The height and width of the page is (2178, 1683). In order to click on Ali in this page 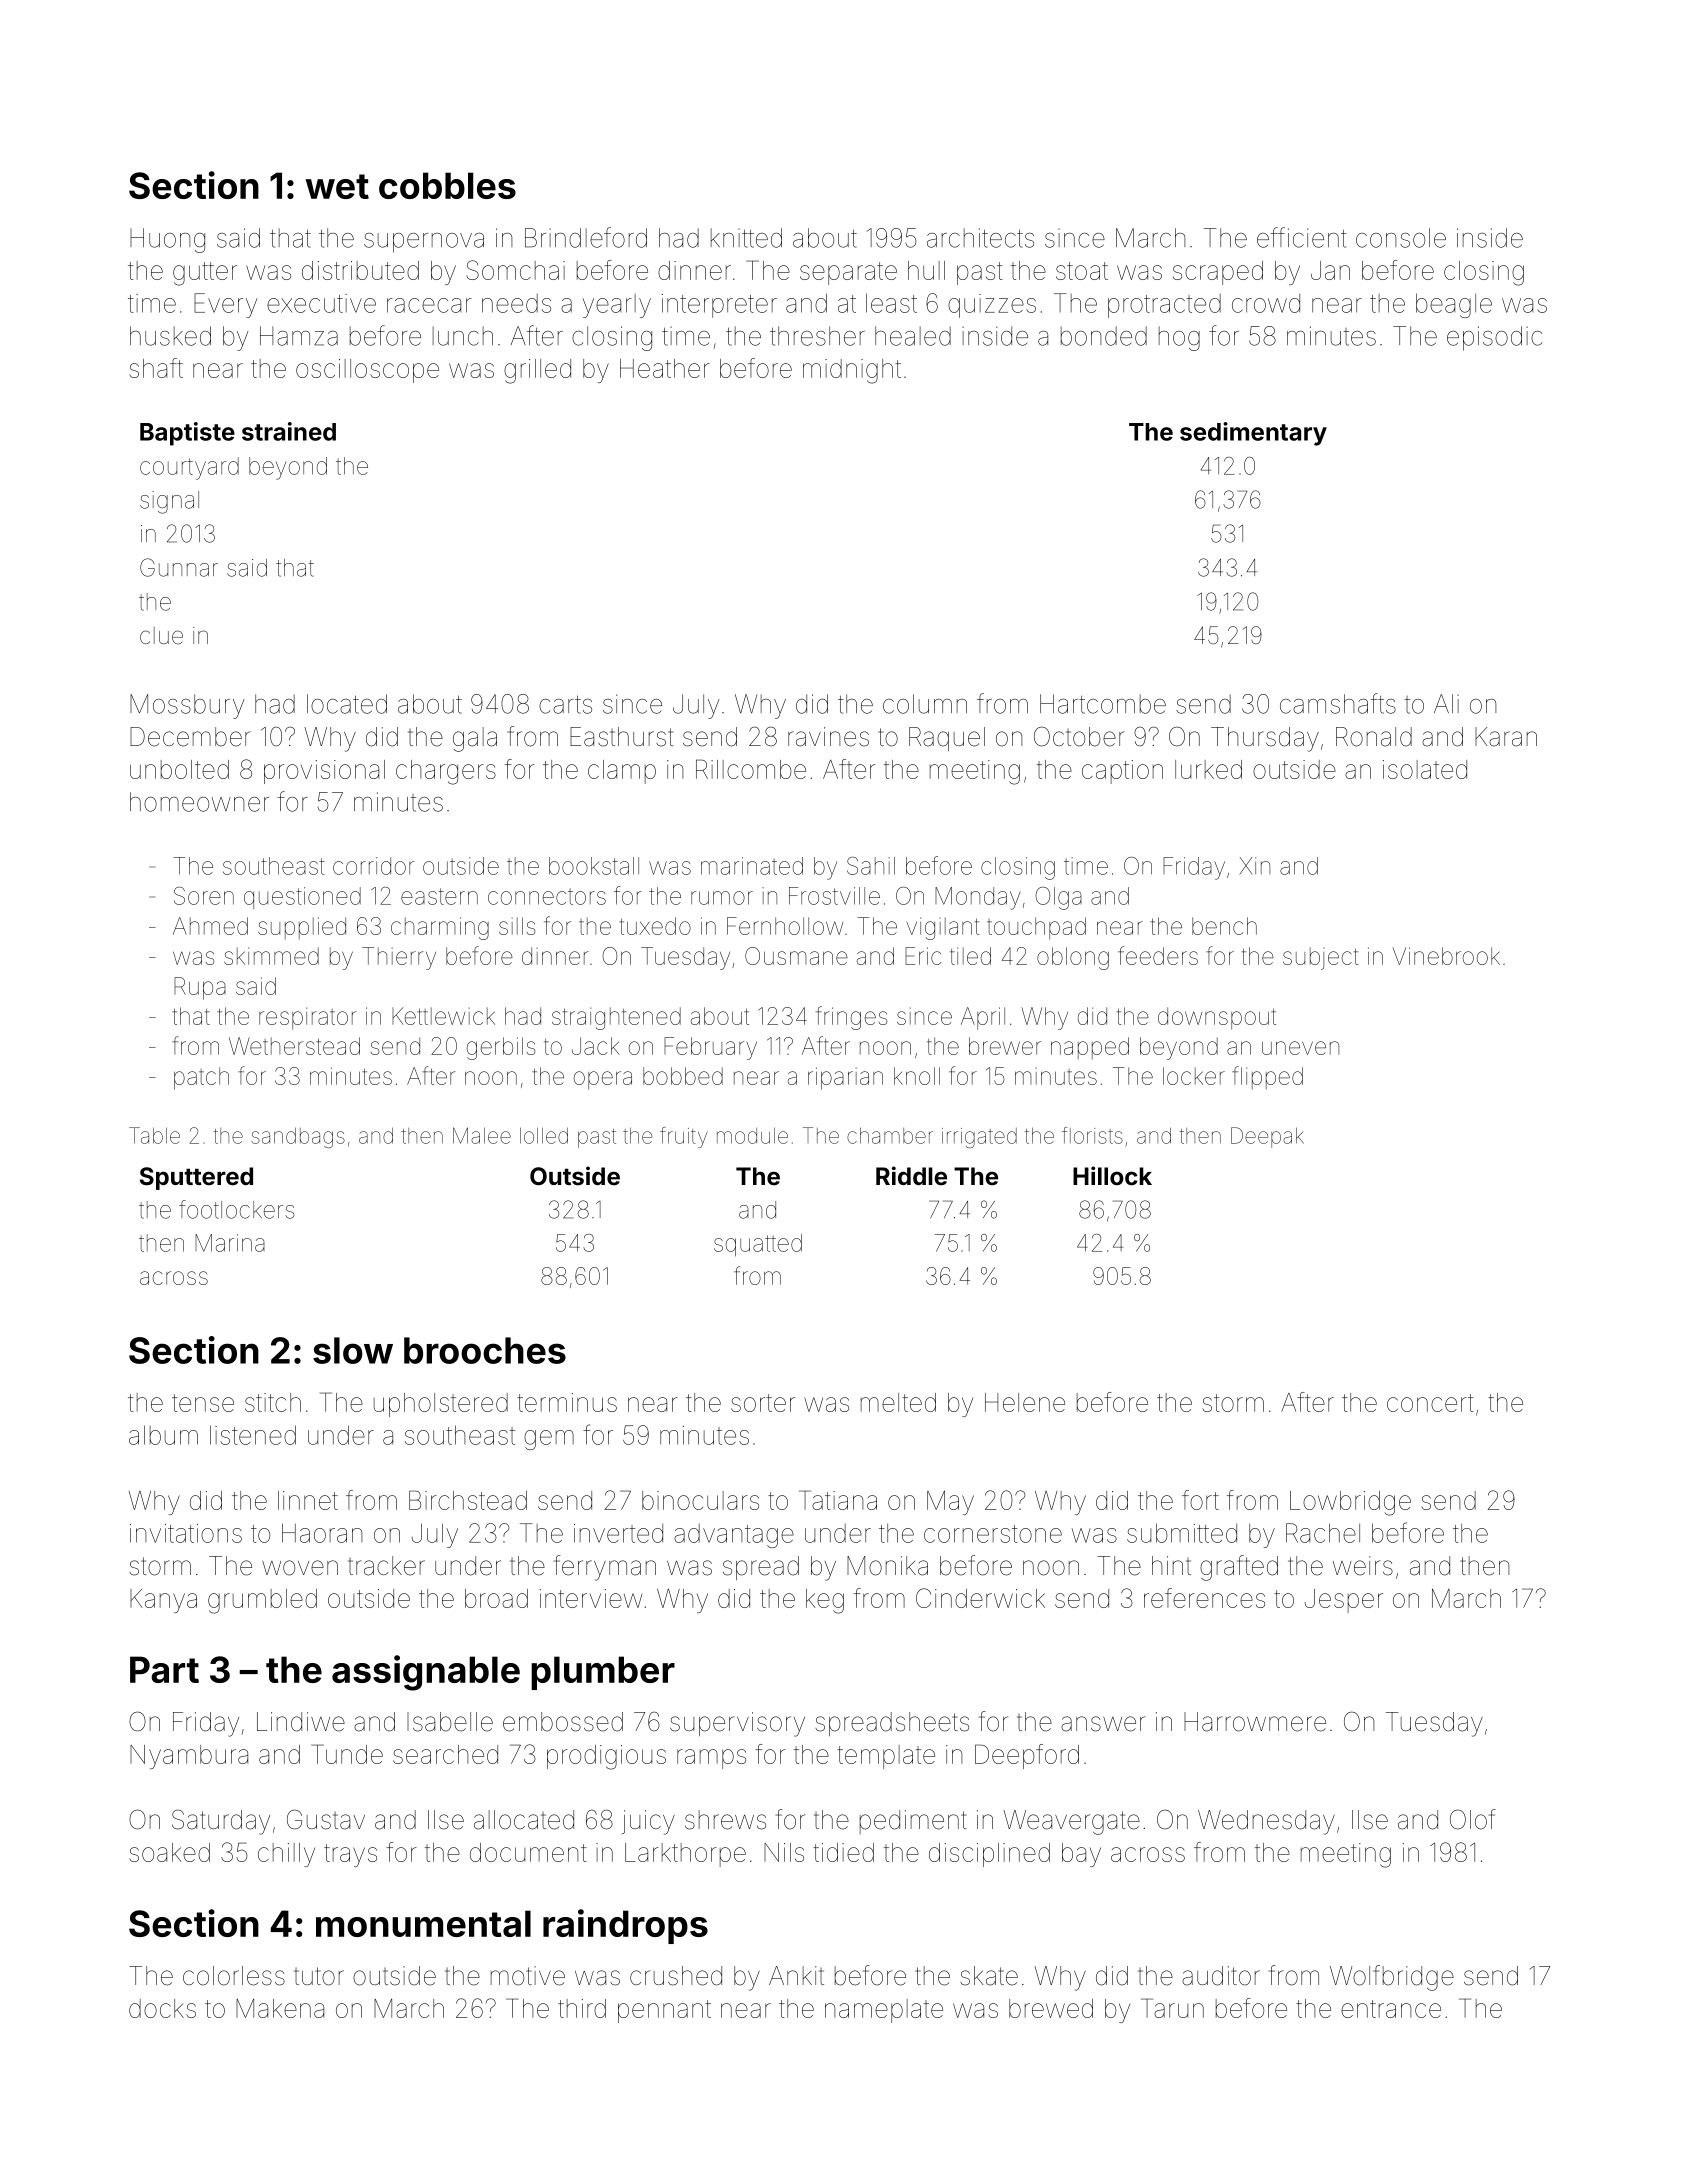, I will do `click(1446, 703)`.
